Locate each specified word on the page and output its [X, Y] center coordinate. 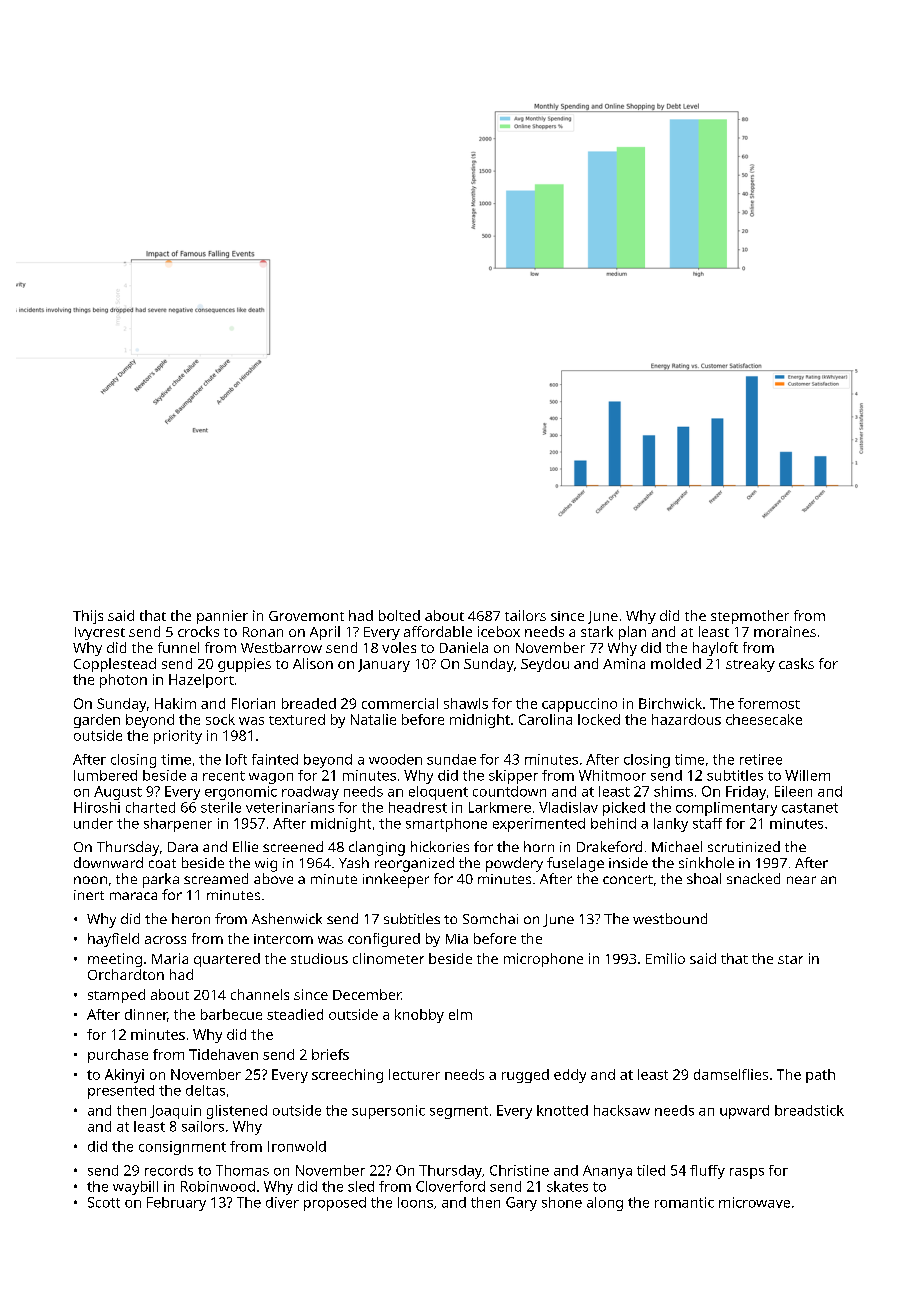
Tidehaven [223, 1054]
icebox [499, 631]
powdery [514, 864]
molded [676, 663]
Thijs [88, 617]
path [820, 1076]
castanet [810, 808]
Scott [104, 1202]
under [93, 823]
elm [460, 1014]
